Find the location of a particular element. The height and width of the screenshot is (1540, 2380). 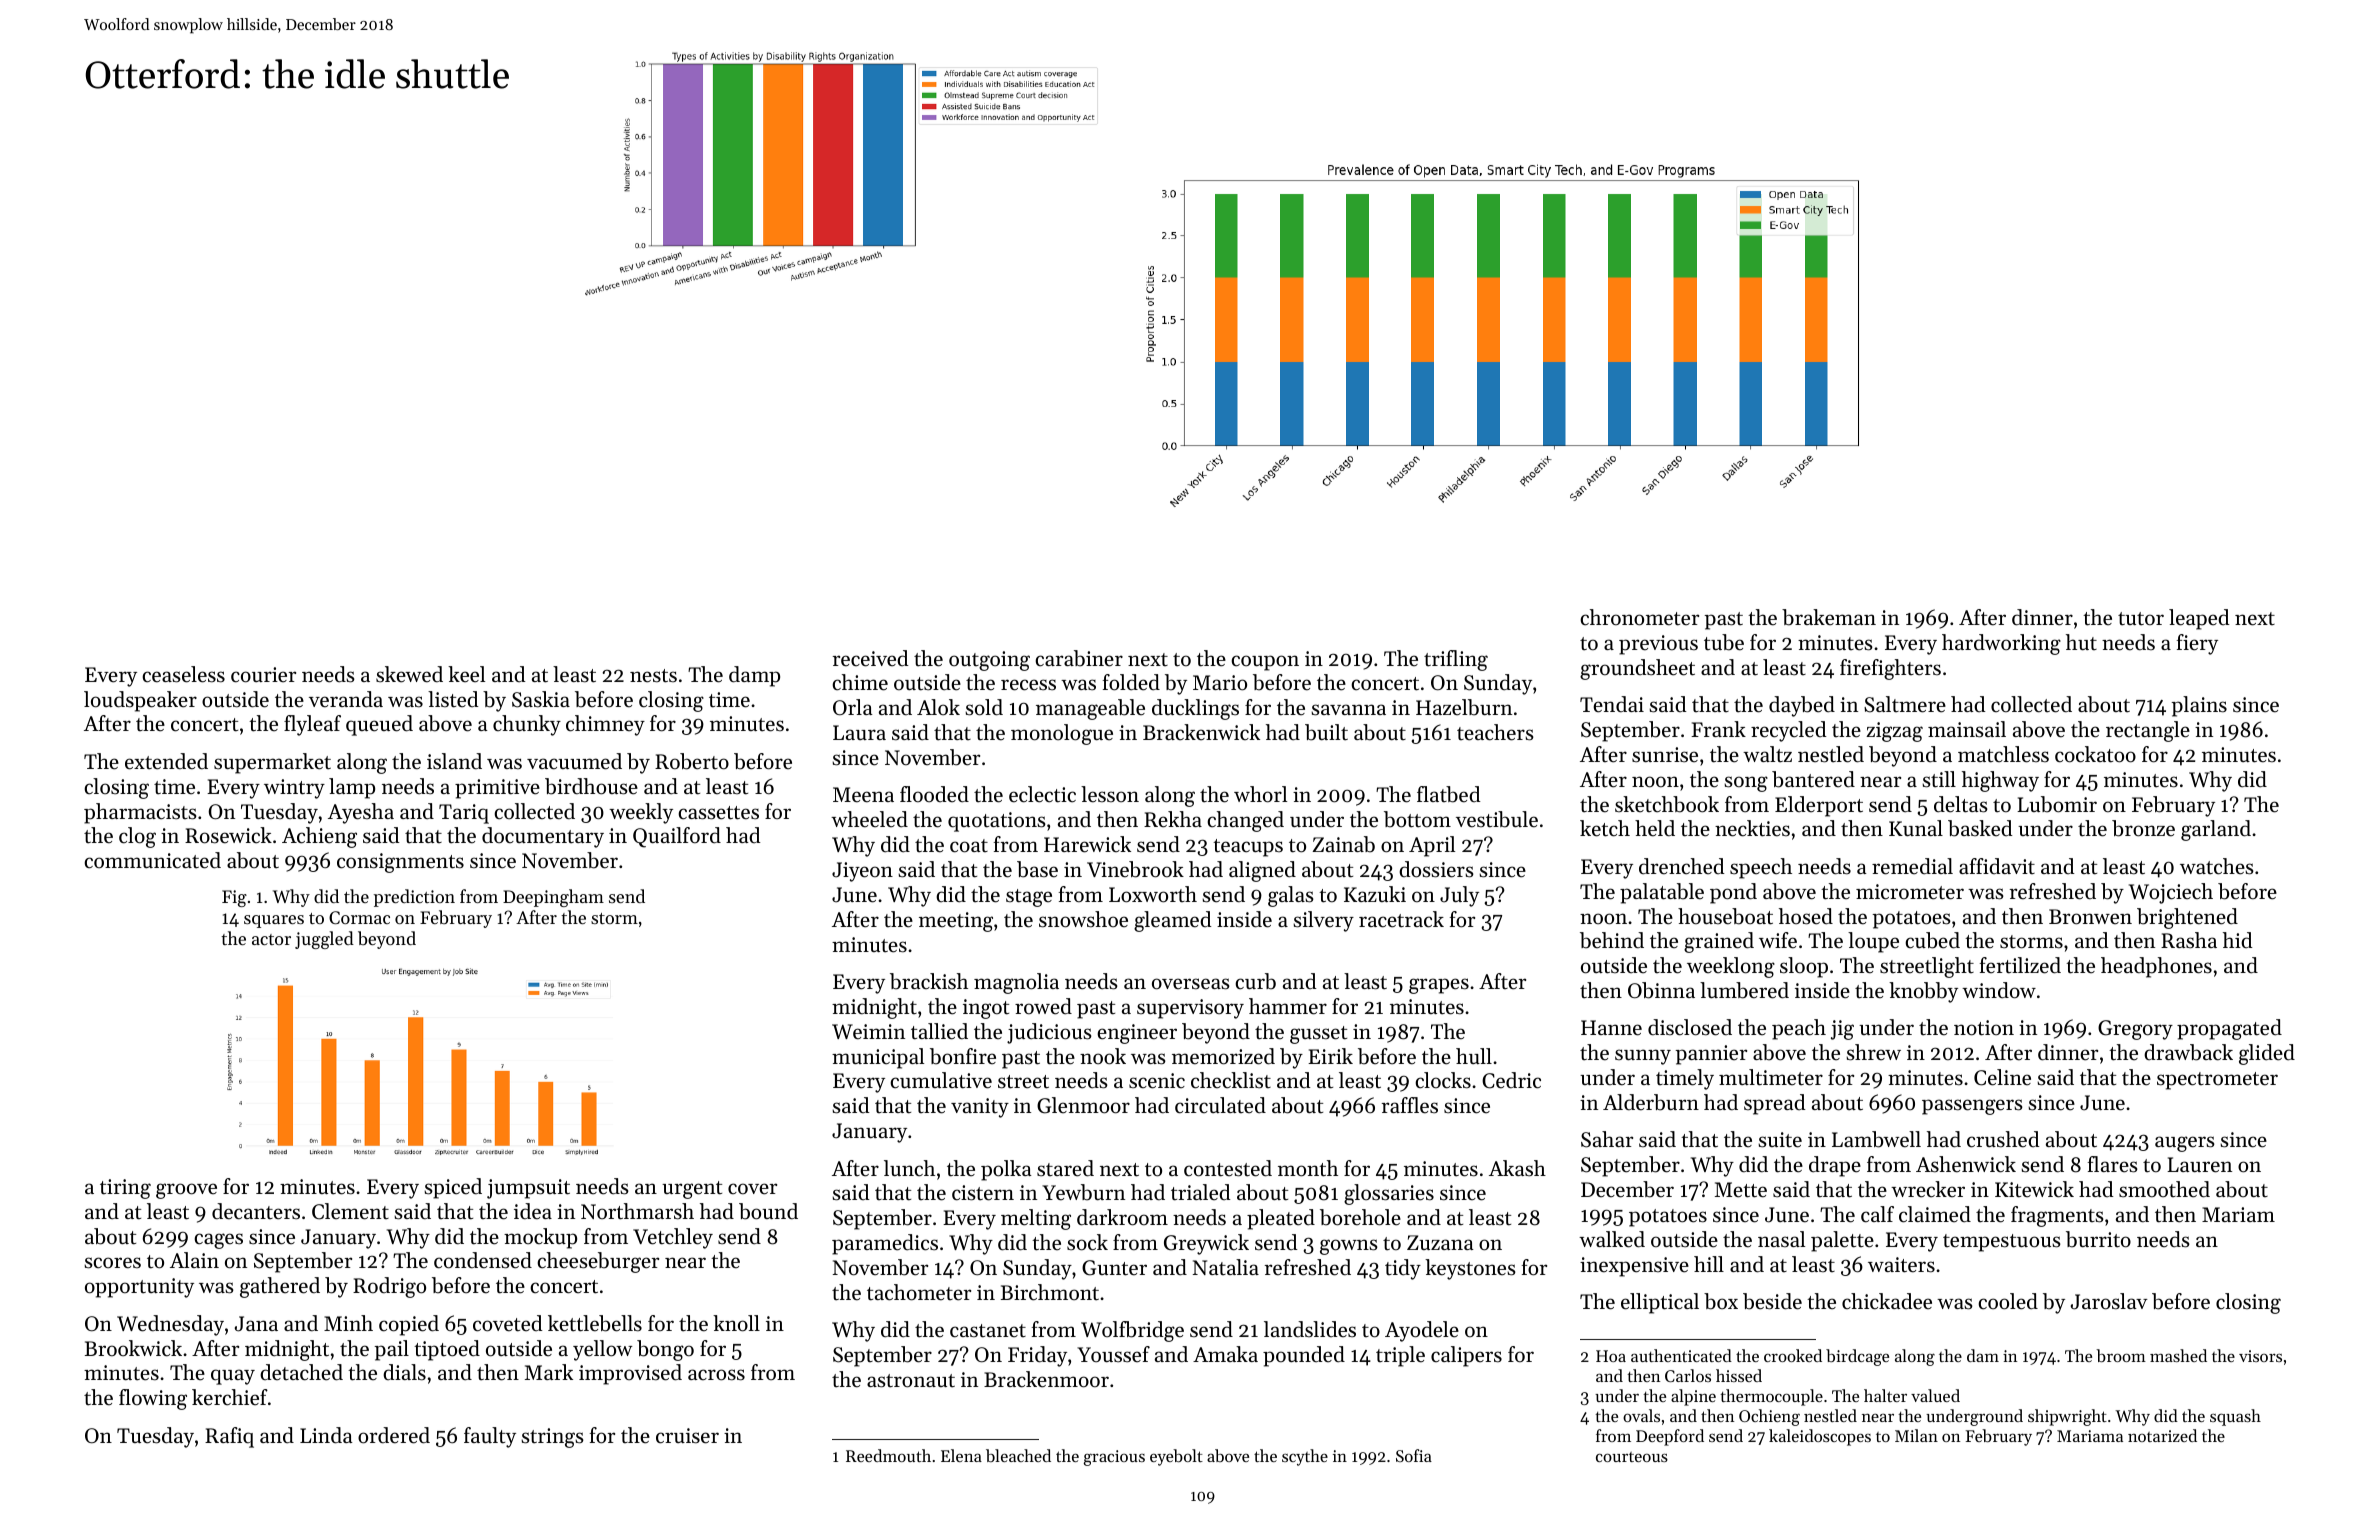

carabiner is located at coordinates (1079, 658).
